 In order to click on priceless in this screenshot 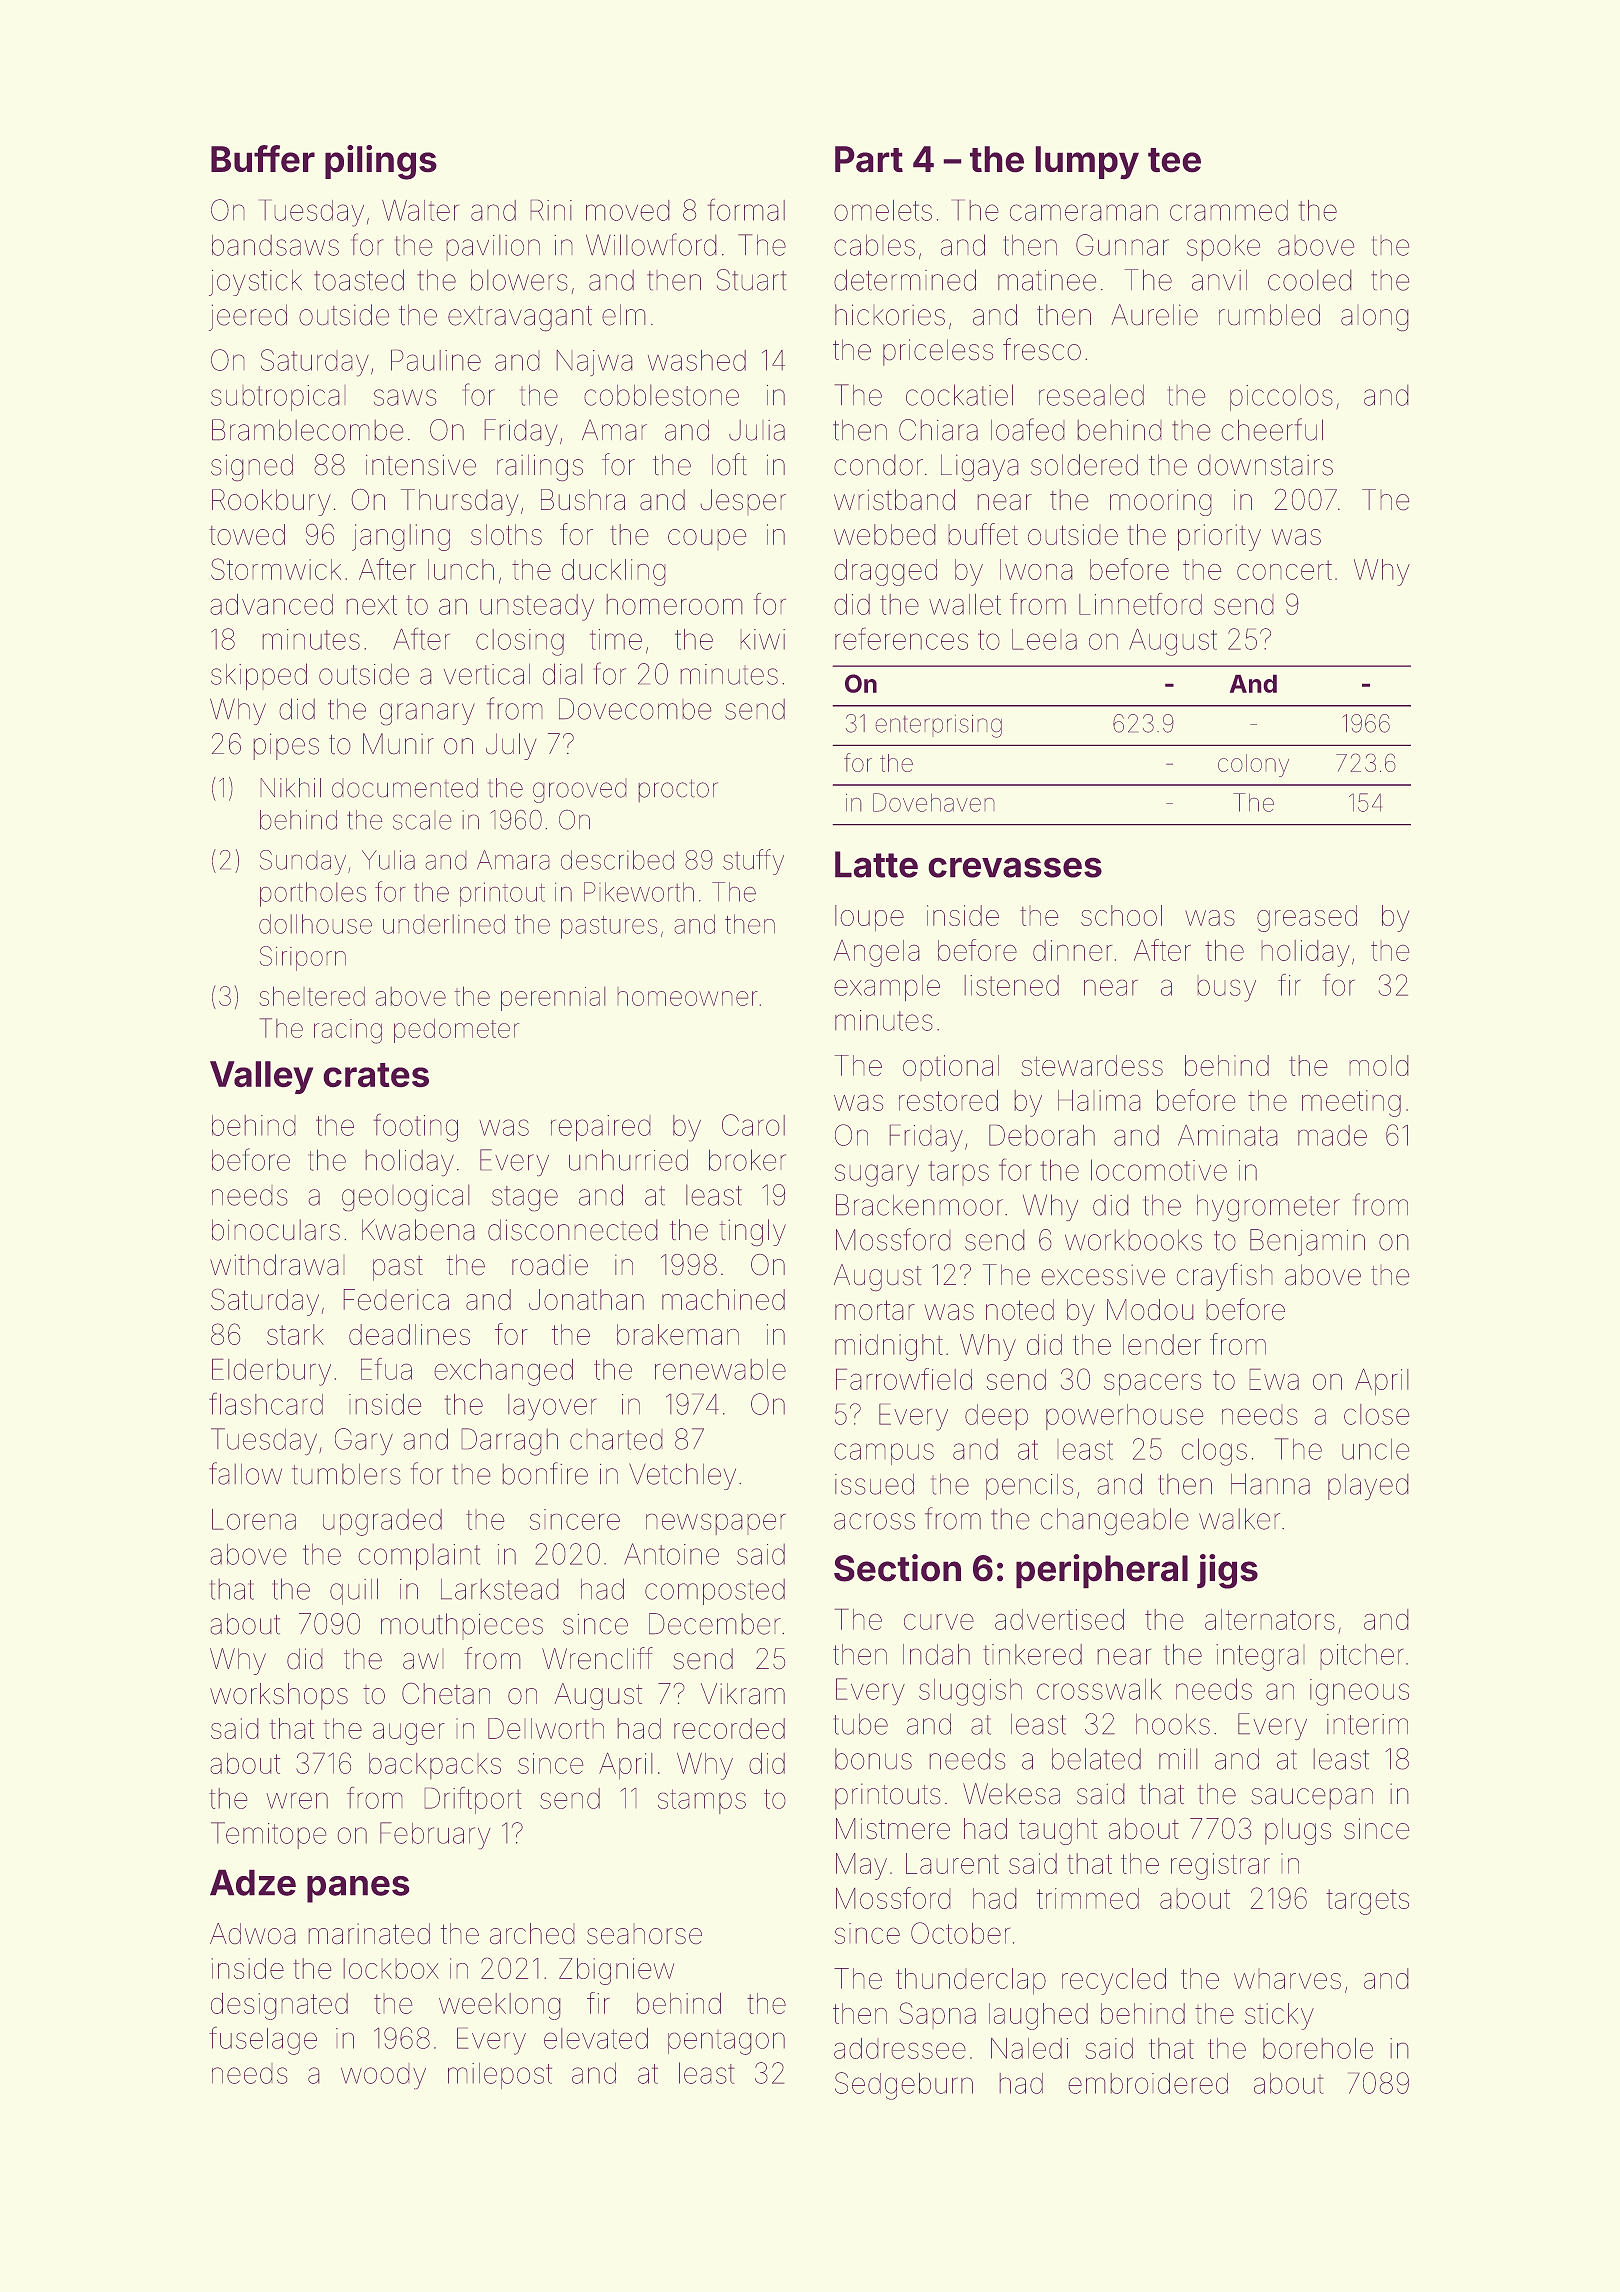, I will do `click(938, 352)`.
